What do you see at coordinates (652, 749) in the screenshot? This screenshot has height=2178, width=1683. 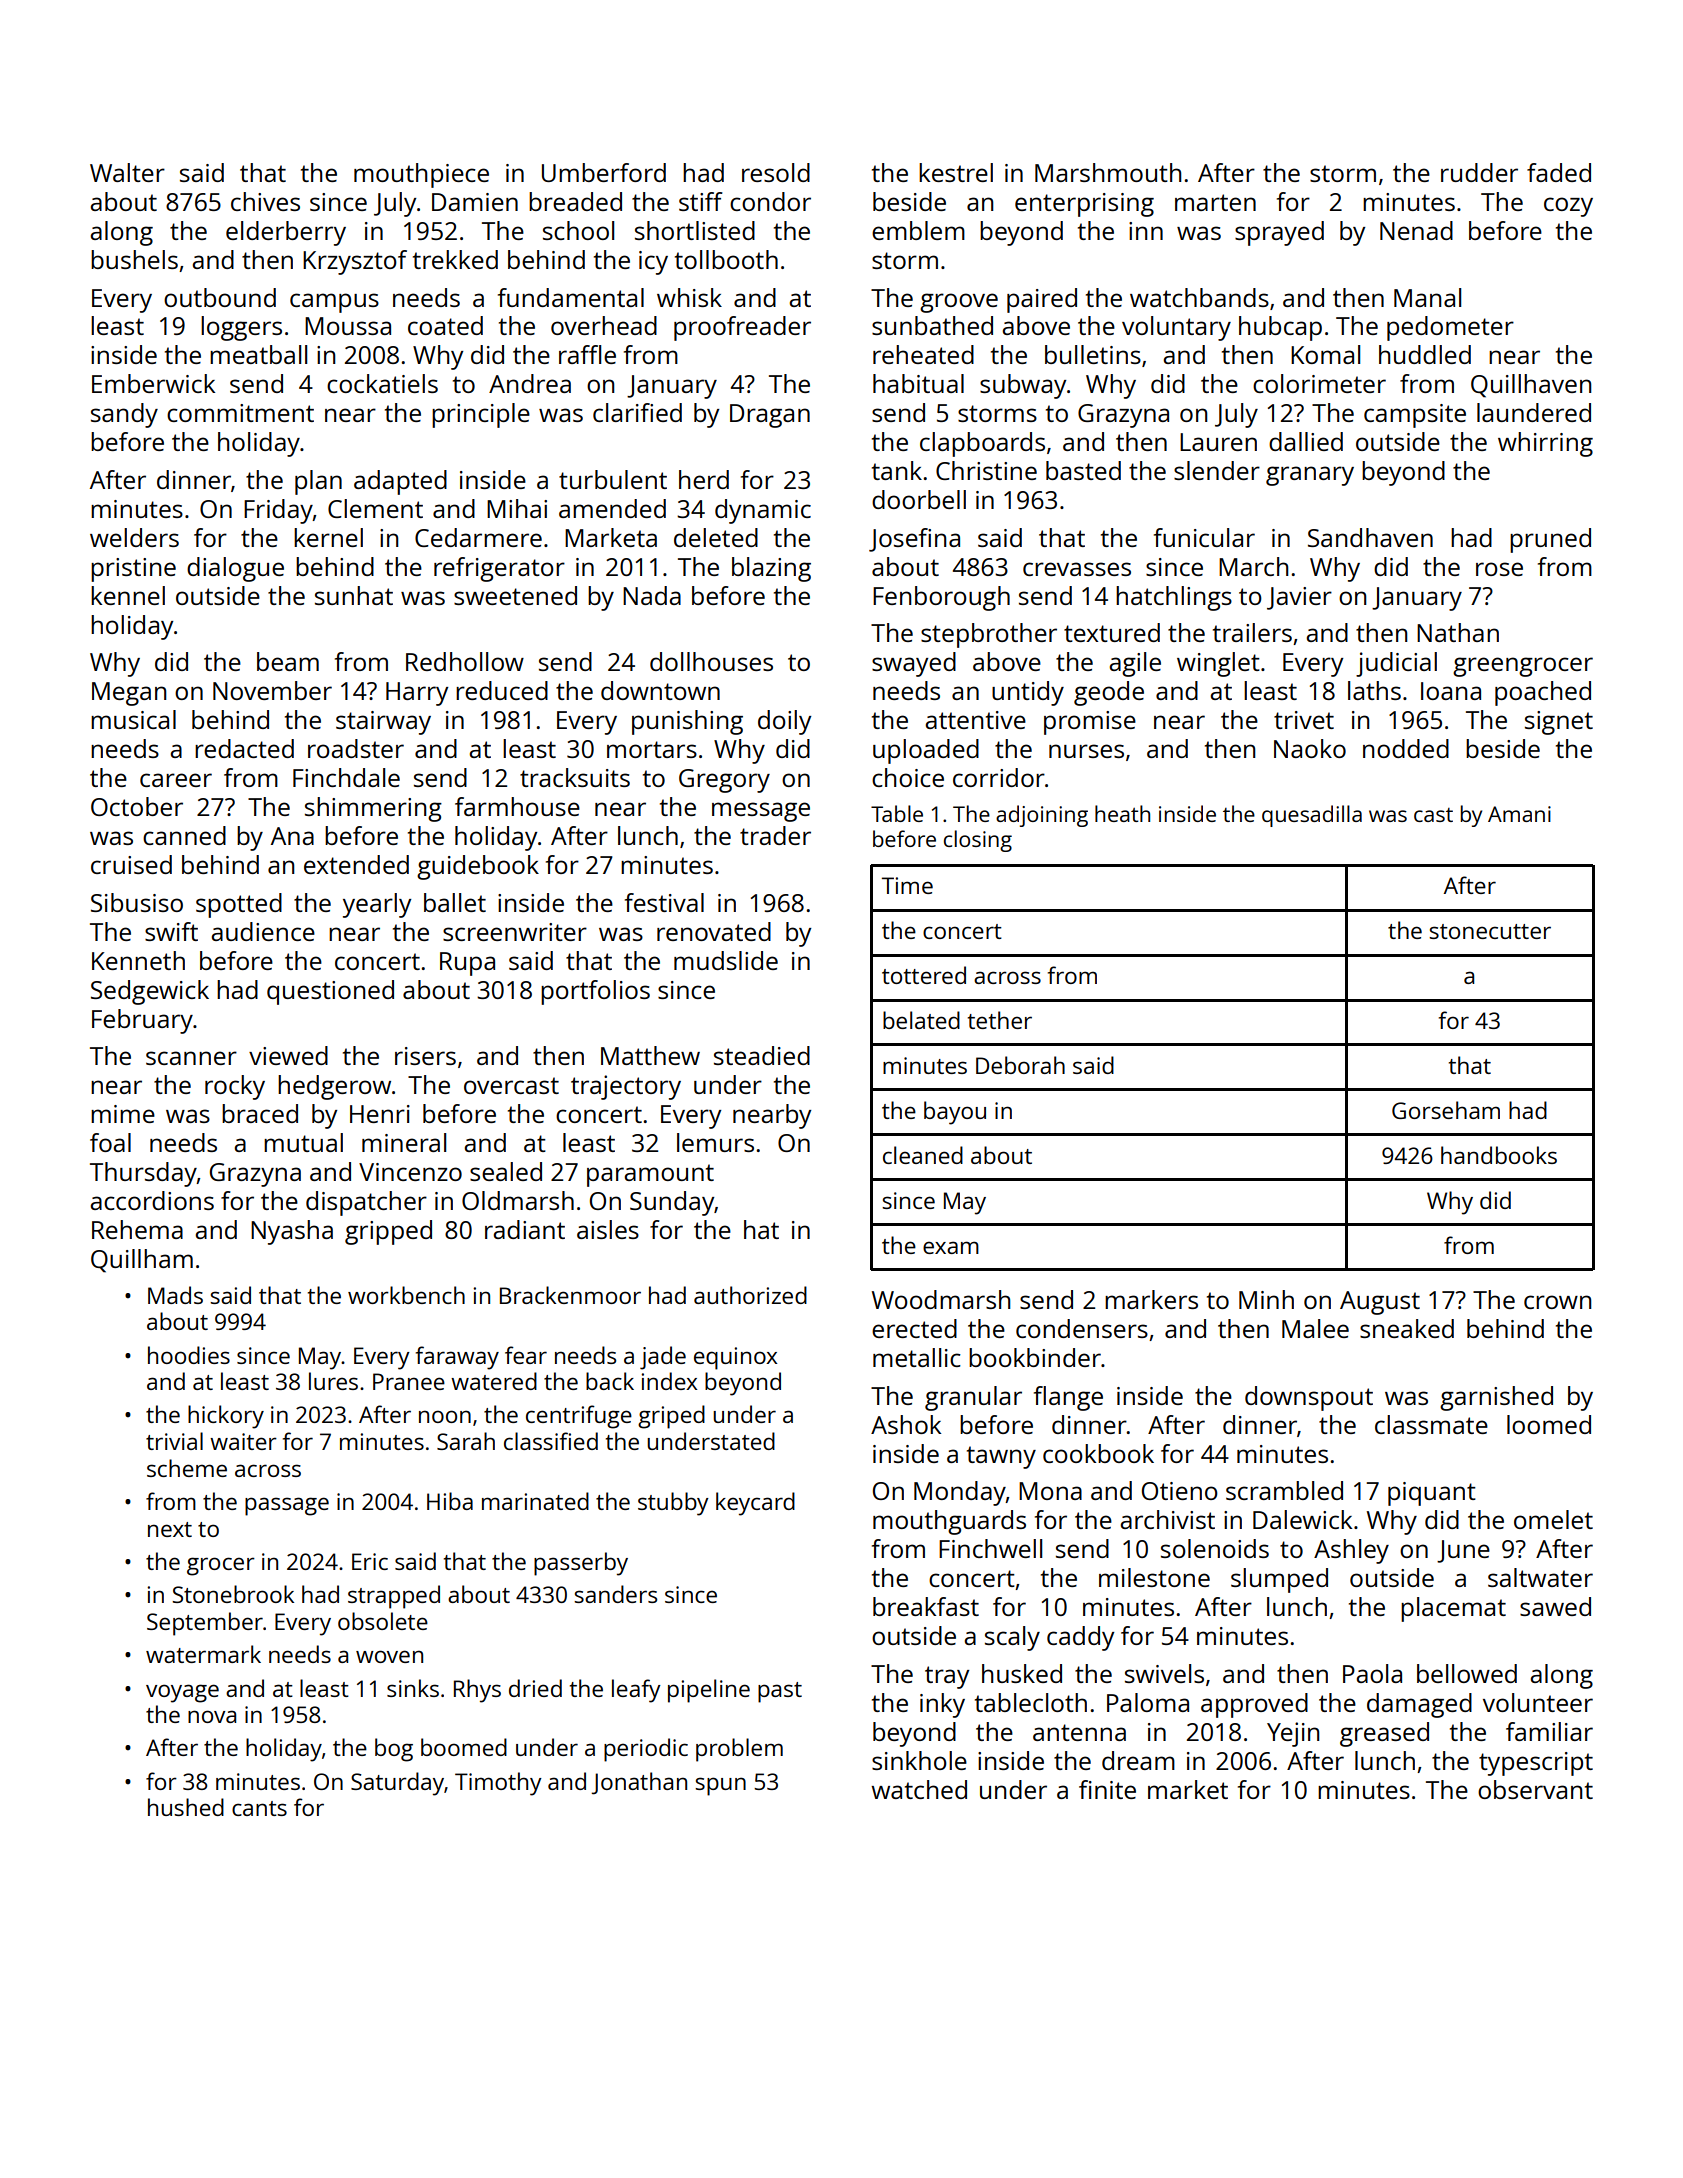 I see `mortars` at bounding box center [652, 749].
